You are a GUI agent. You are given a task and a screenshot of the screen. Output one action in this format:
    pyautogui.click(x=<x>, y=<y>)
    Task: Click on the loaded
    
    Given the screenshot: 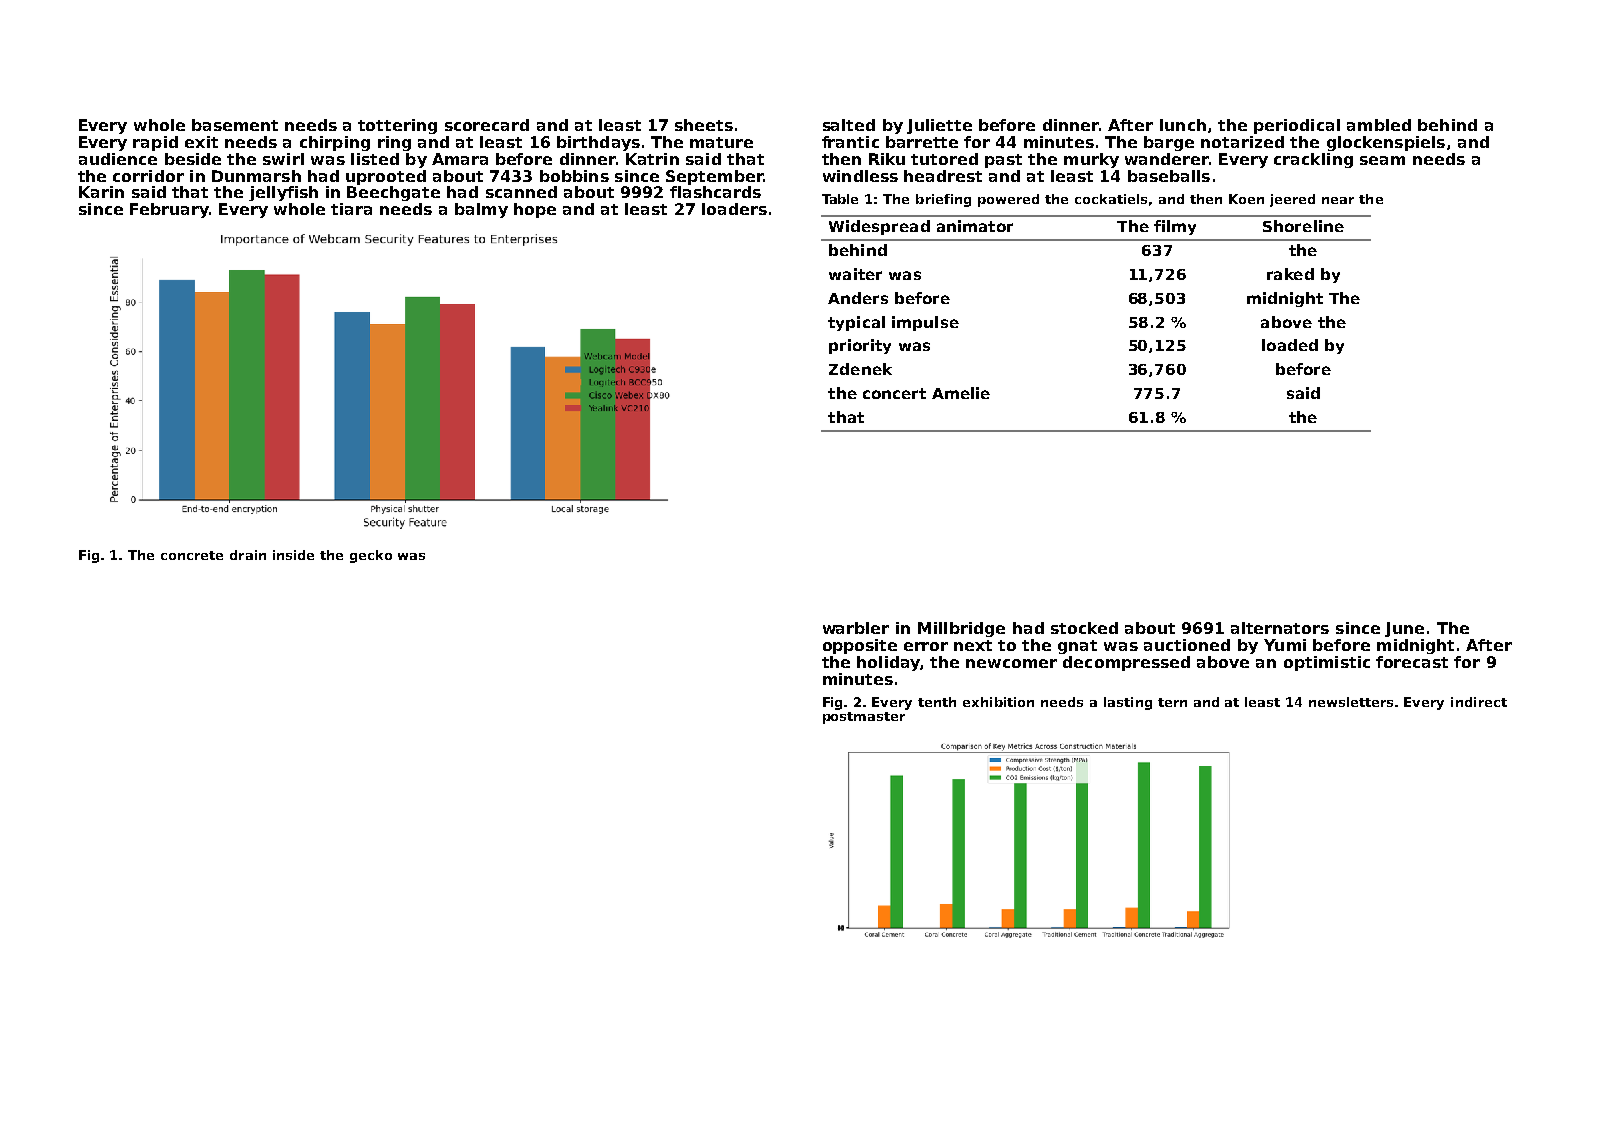 What is the action you would take?
    pyautogui.click(x=1290, y=345)
